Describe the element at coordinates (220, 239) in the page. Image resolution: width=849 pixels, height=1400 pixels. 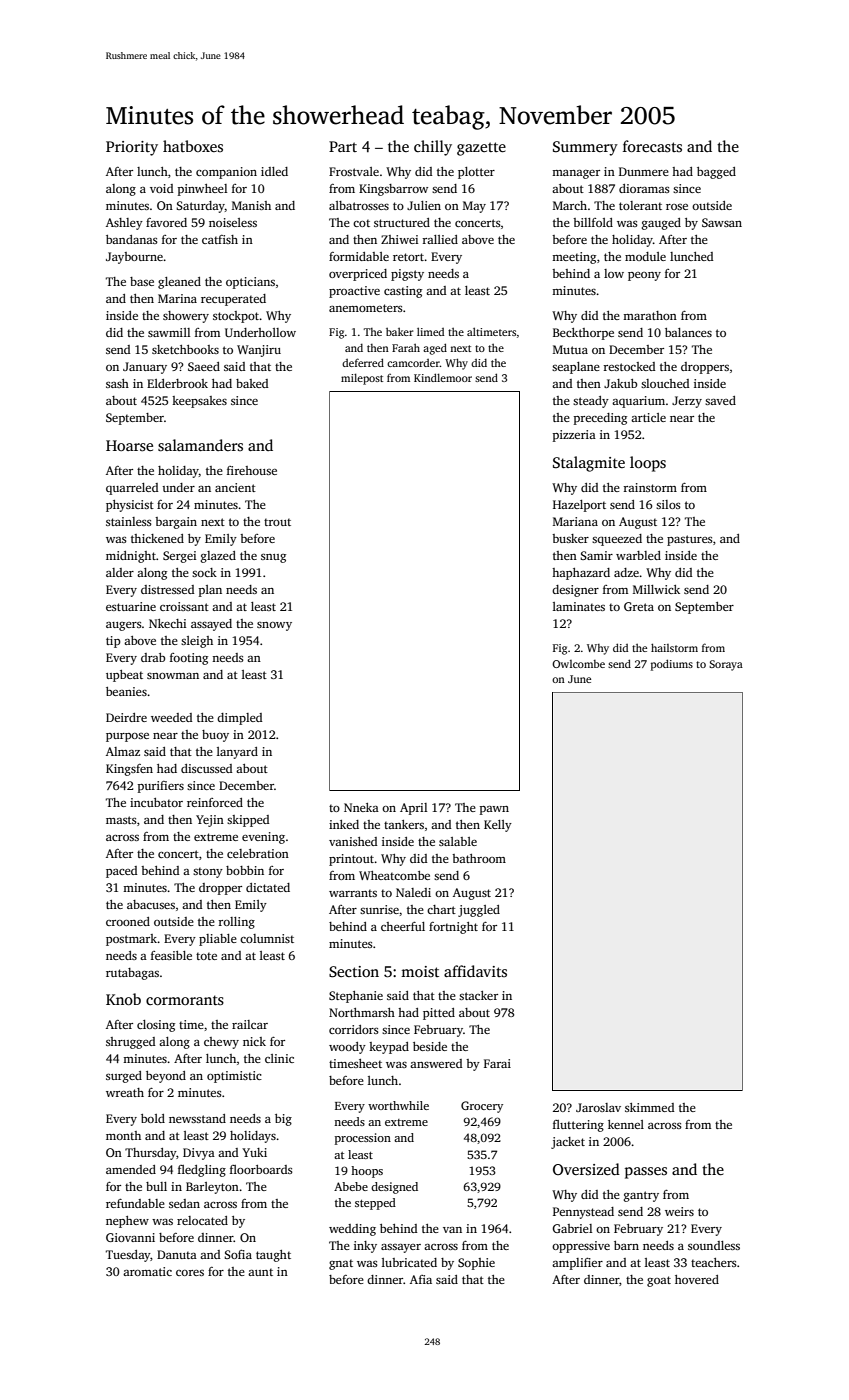
I see `catfish` at that location.
